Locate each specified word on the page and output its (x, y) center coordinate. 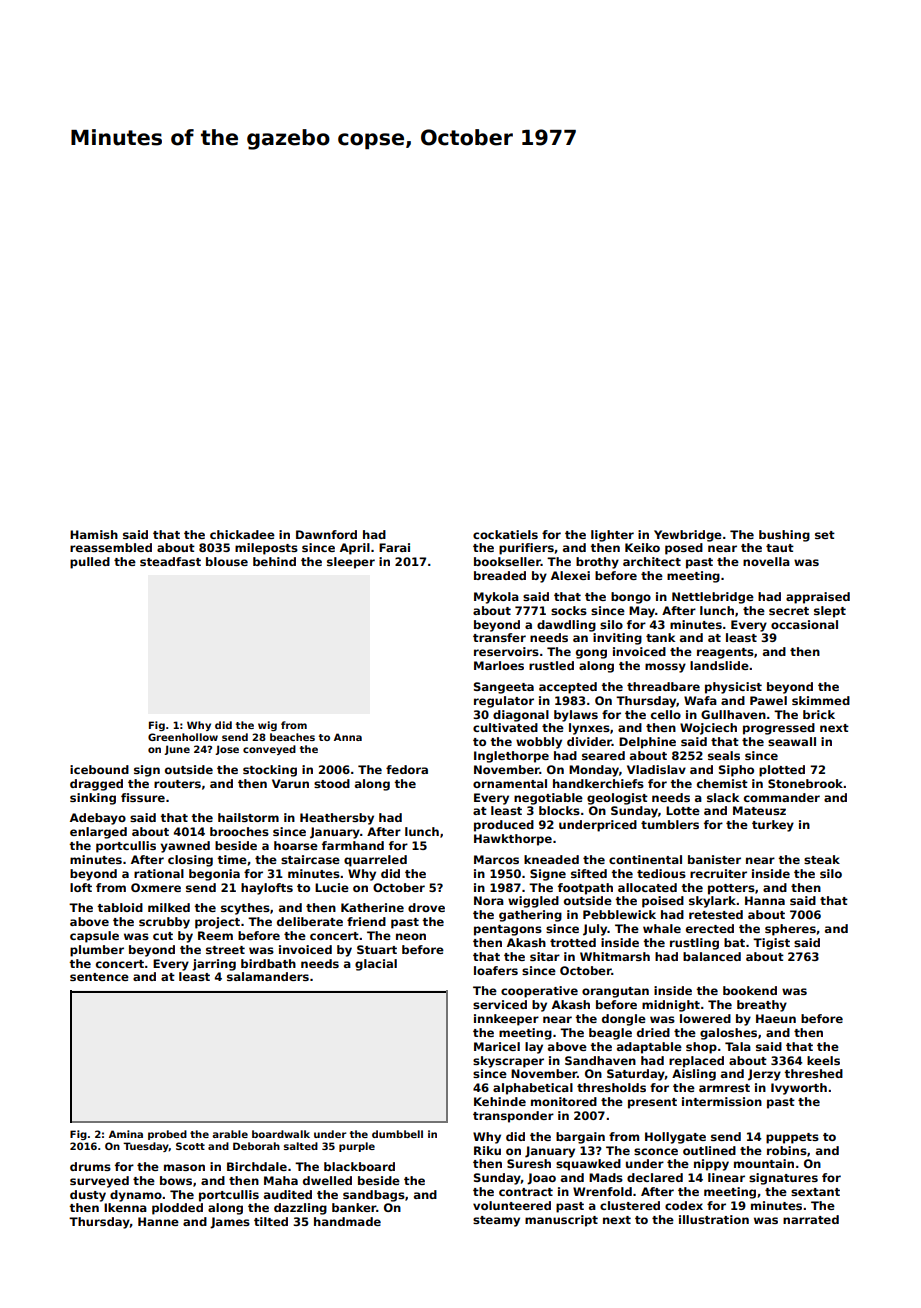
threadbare (663, 686)
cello (666, 714)
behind (274, 561)
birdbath (268, 963)
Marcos (496, 859)
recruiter (718, 873)
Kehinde (500, 1101)
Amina (126, 1134)
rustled (551, 665)
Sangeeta (504, 688)
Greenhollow (183, 737)
